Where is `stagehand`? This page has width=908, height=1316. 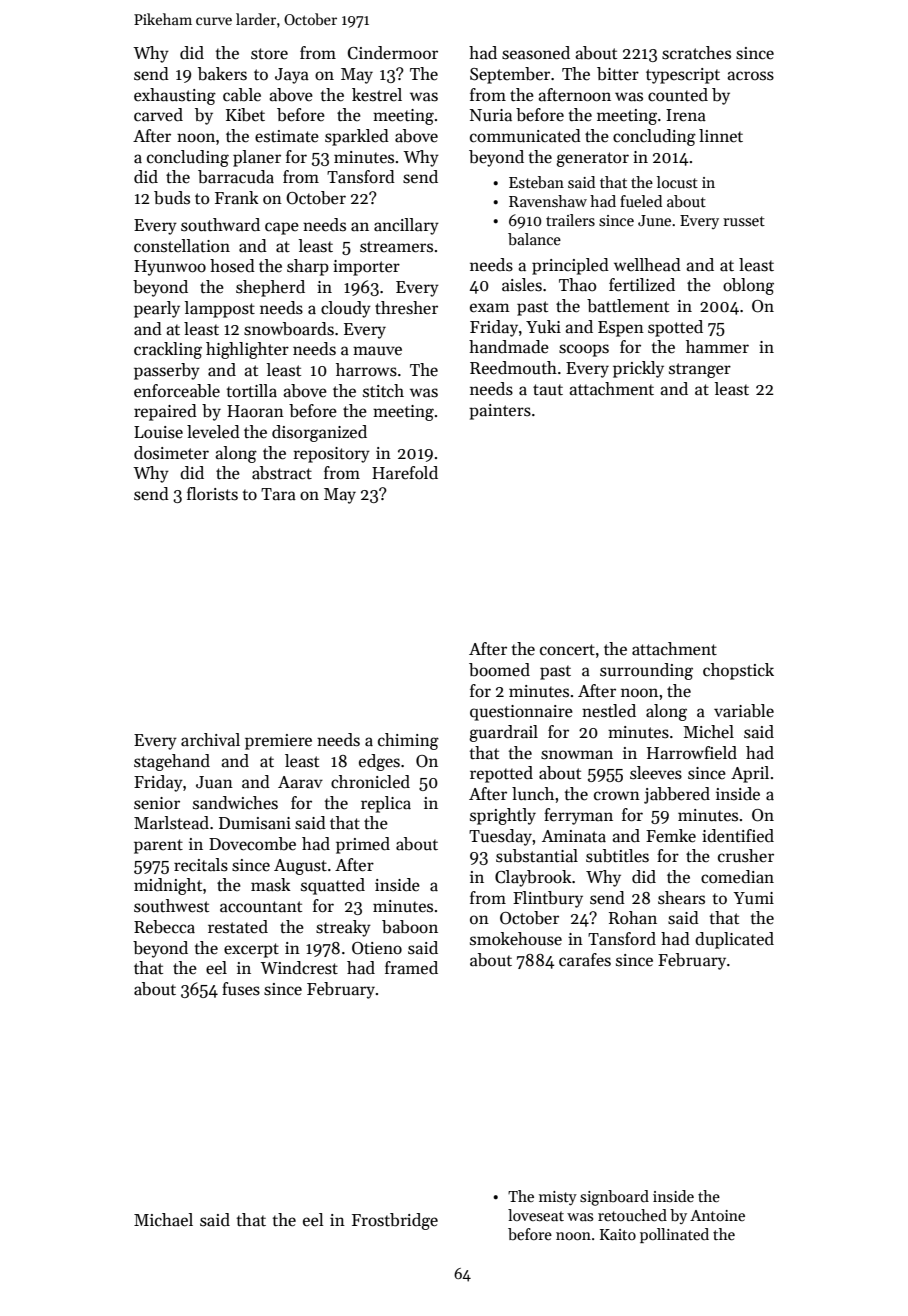 stagehand is located at coordinates (172, 762).
